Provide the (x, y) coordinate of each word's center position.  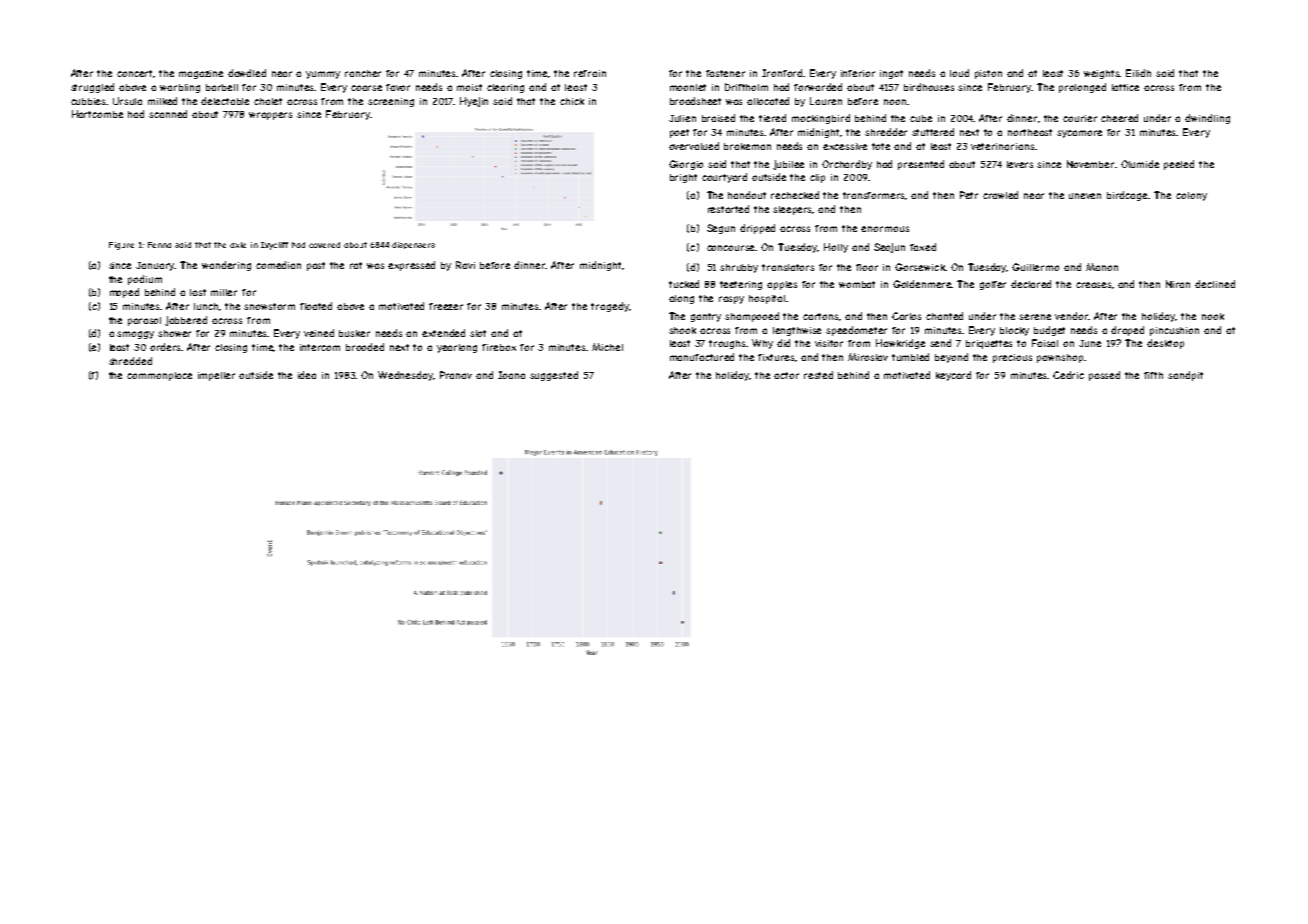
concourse (731, 248)
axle (238, 245)
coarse (366, 88)
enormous (885, 229)
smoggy (135, 335)
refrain (590, 73)
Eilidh (1138, 73)
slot (478, 333)
